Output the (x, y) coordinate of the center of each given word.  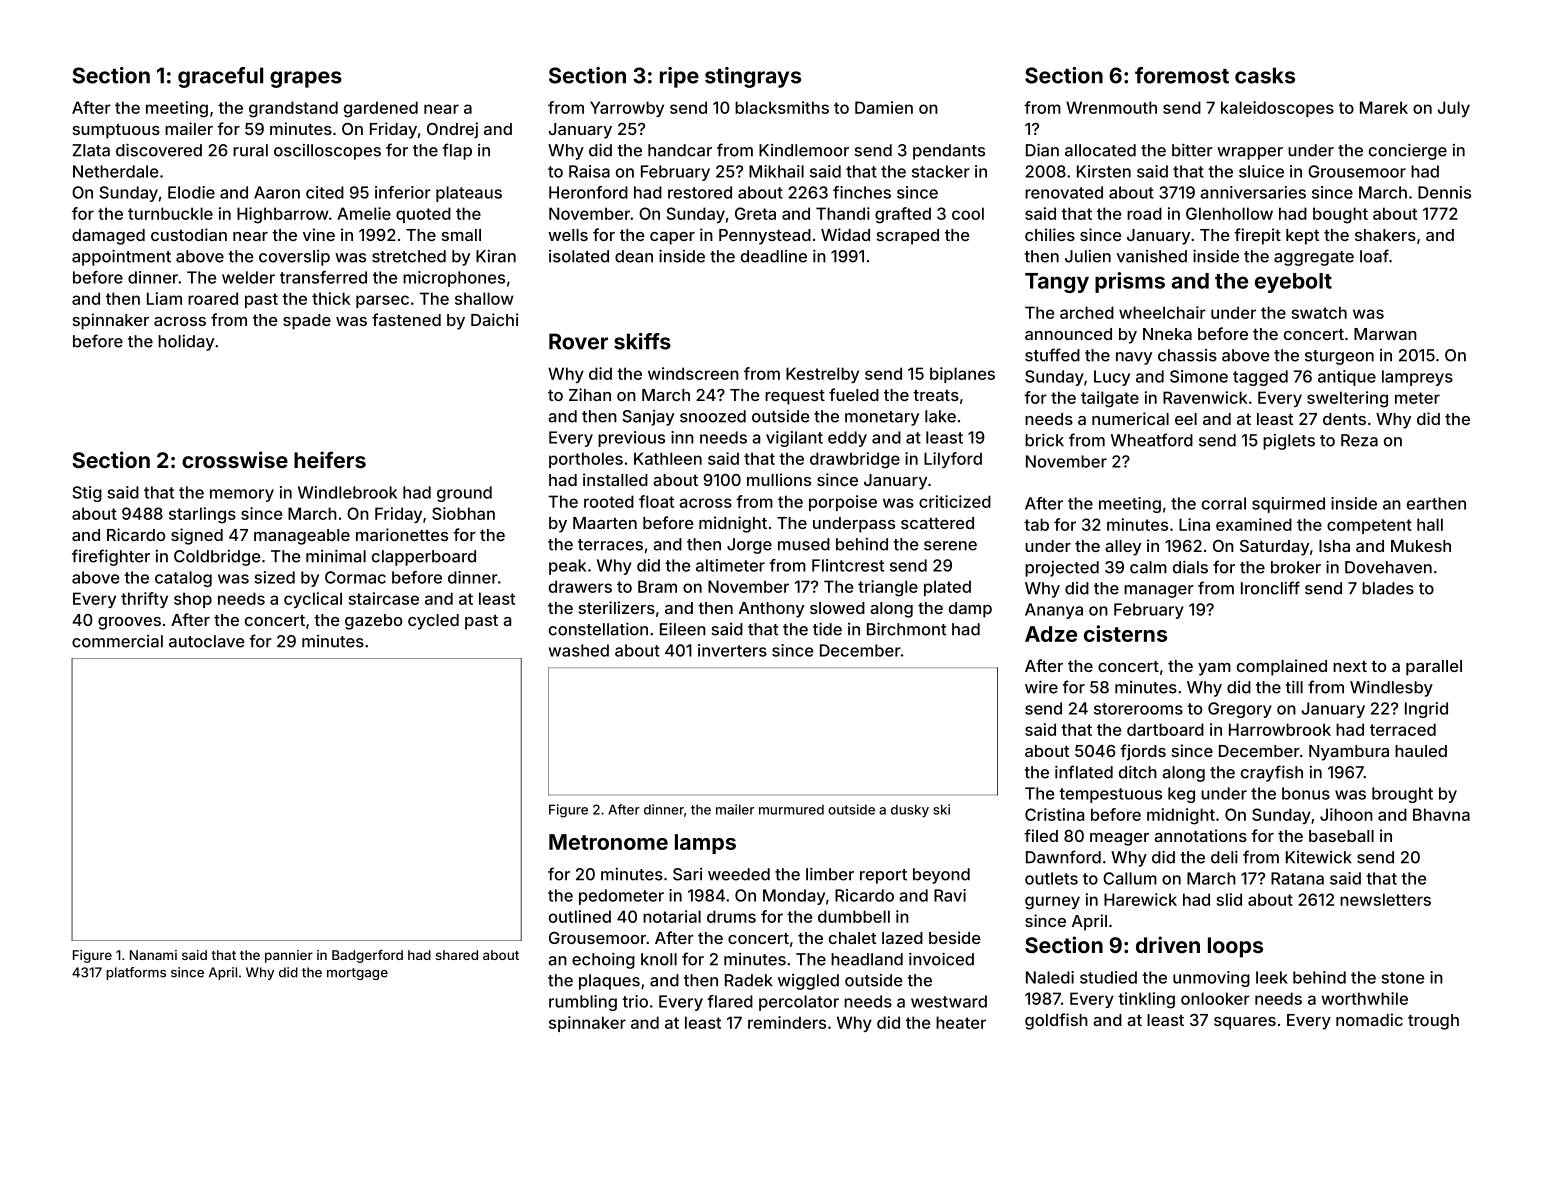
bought (1340, 215)
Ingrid (1426, 710)
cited (325, 192)
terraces (610, 545)
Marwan (1385, 334)
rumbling (583, 1003)
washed (578, 650)
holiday (186, 343)
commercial (117, 641)
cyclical (313, 600)
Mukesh (1421, 546)
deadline (774, 256)
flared (730, 1001)
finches (862, 192)
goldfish (1056, 1021)
